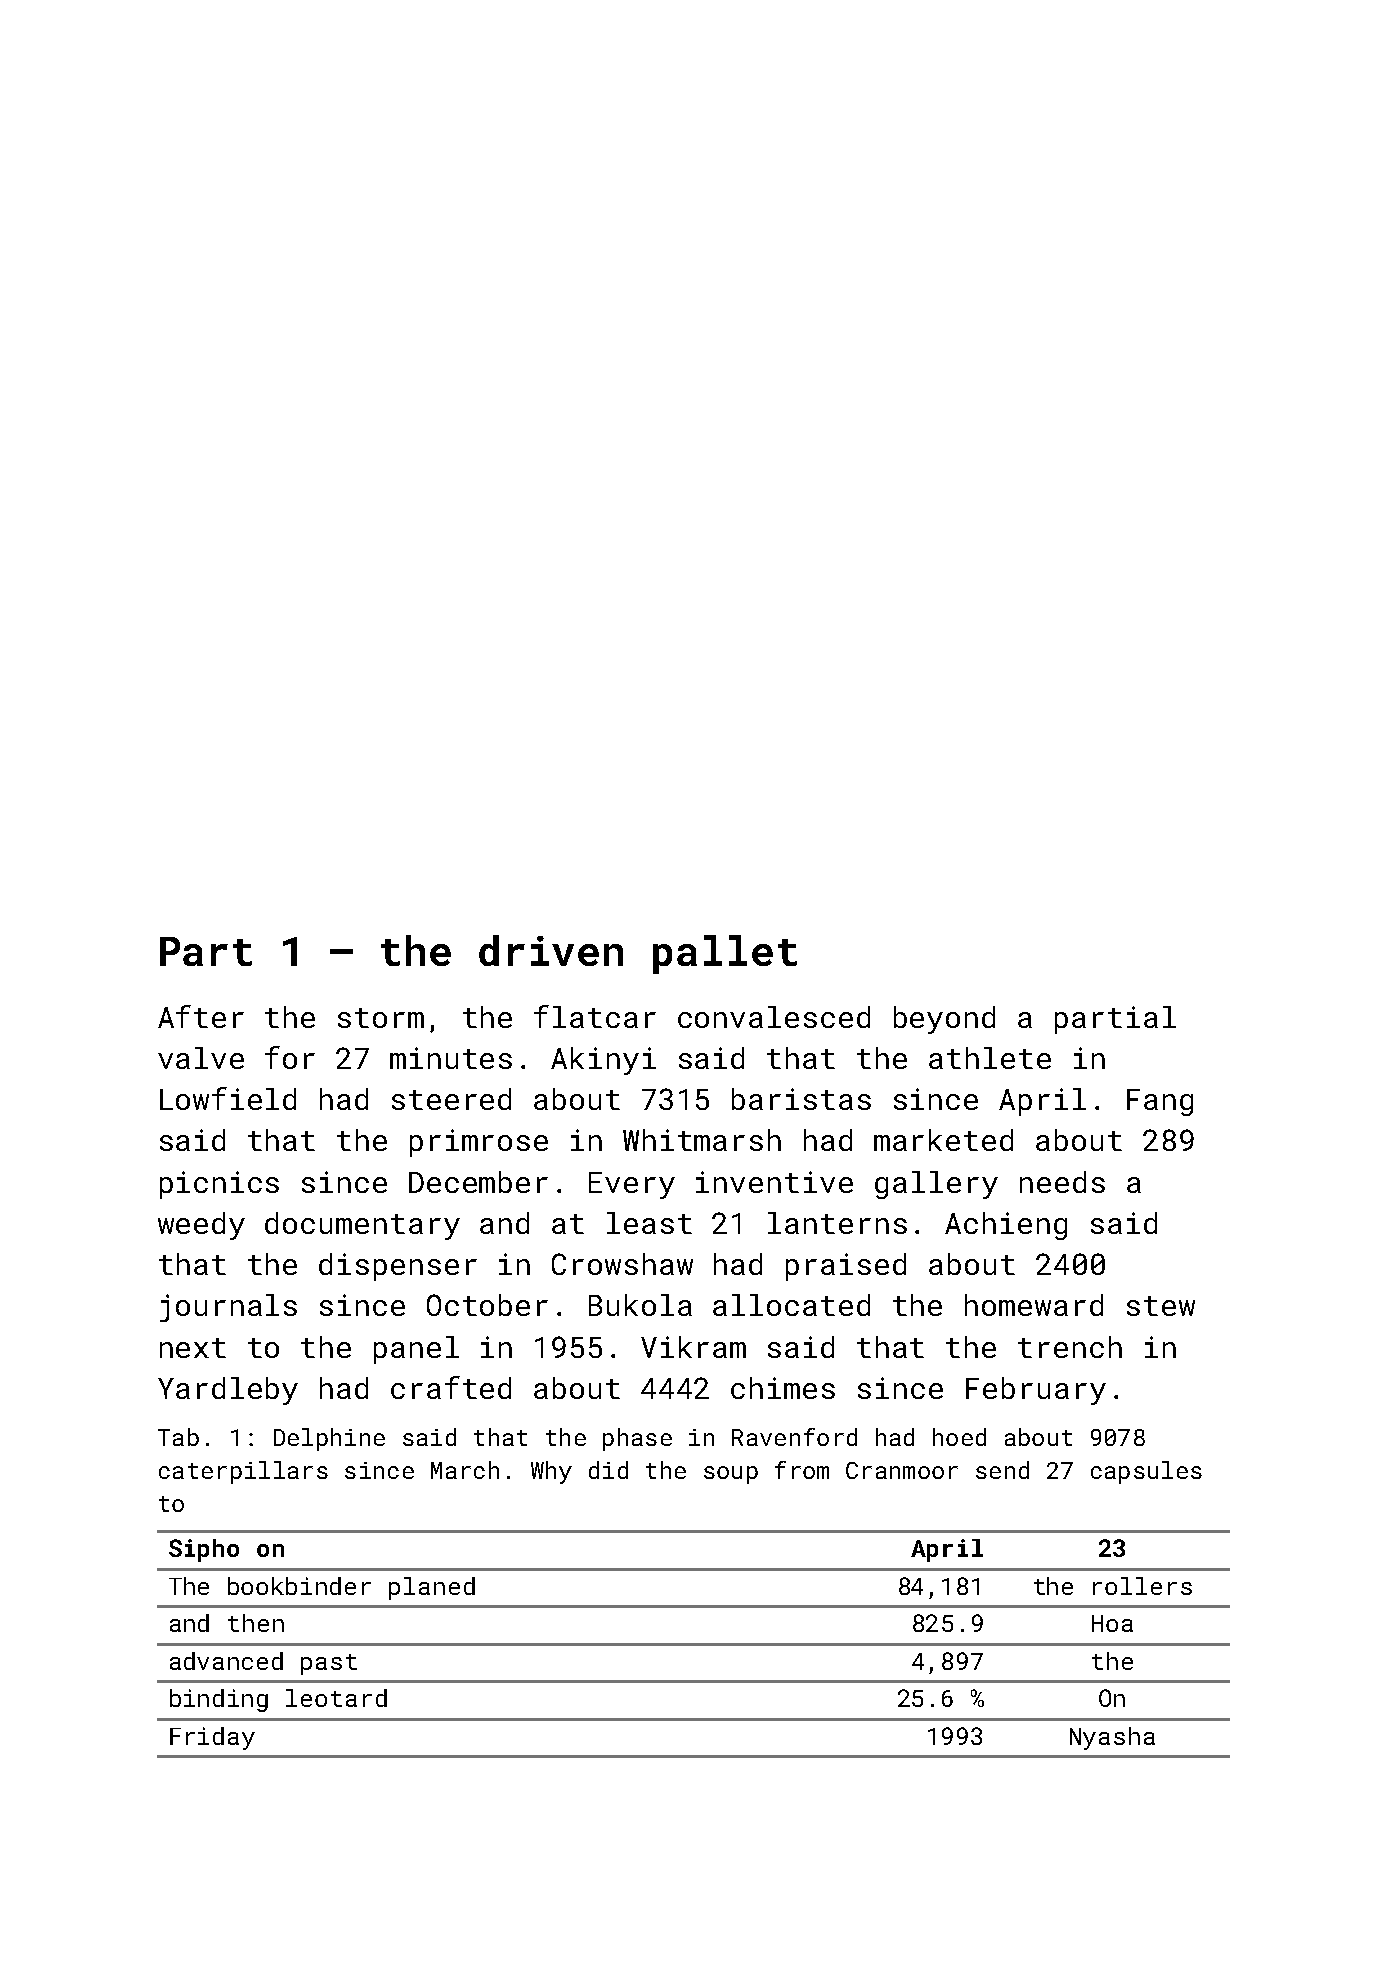 This screenshot has height=1969, width=1386. I want to click on least, so click(649, 1223).
